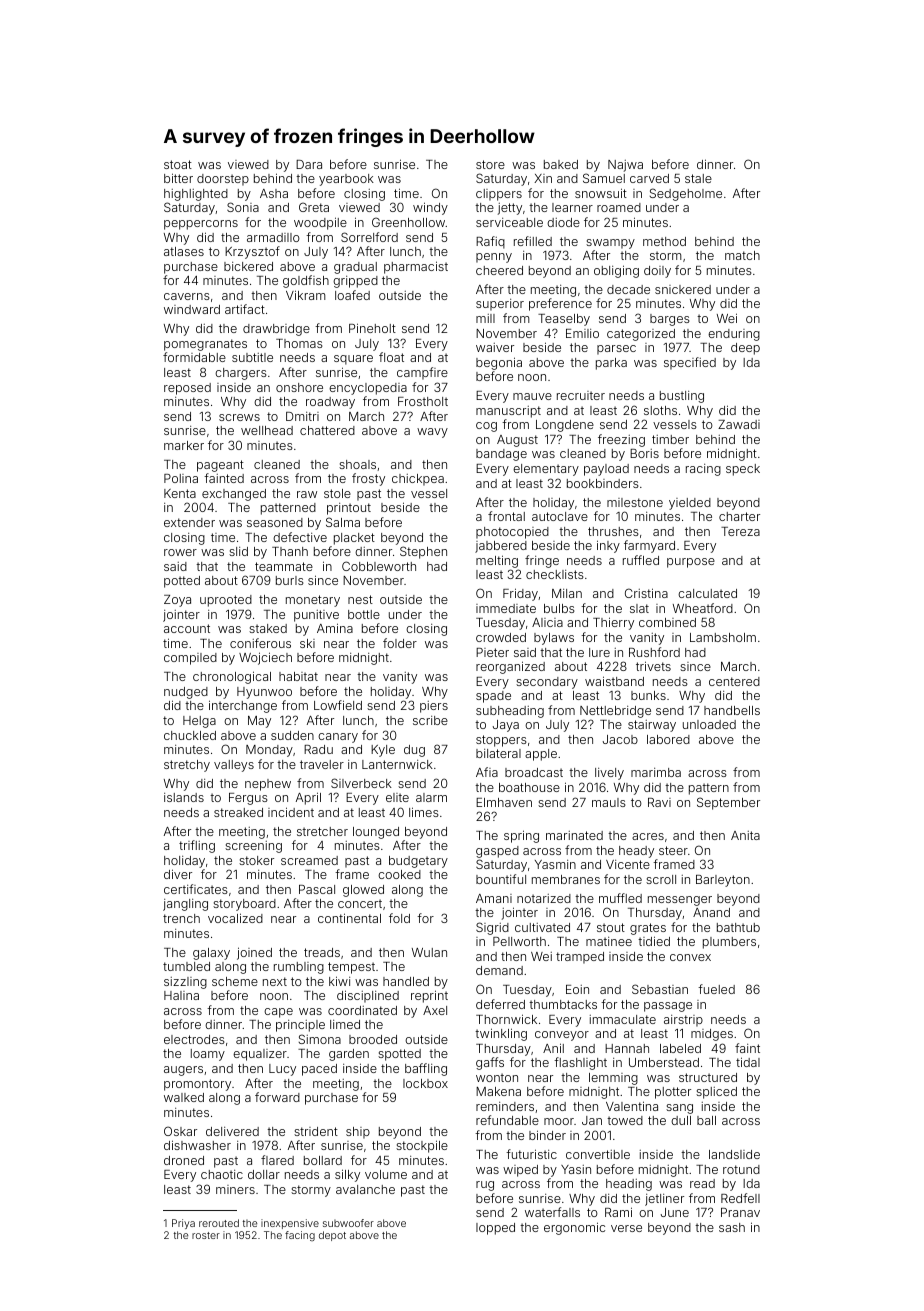 This image has width=924, height=1311. I want to click on Dara, so click(309, 164).
